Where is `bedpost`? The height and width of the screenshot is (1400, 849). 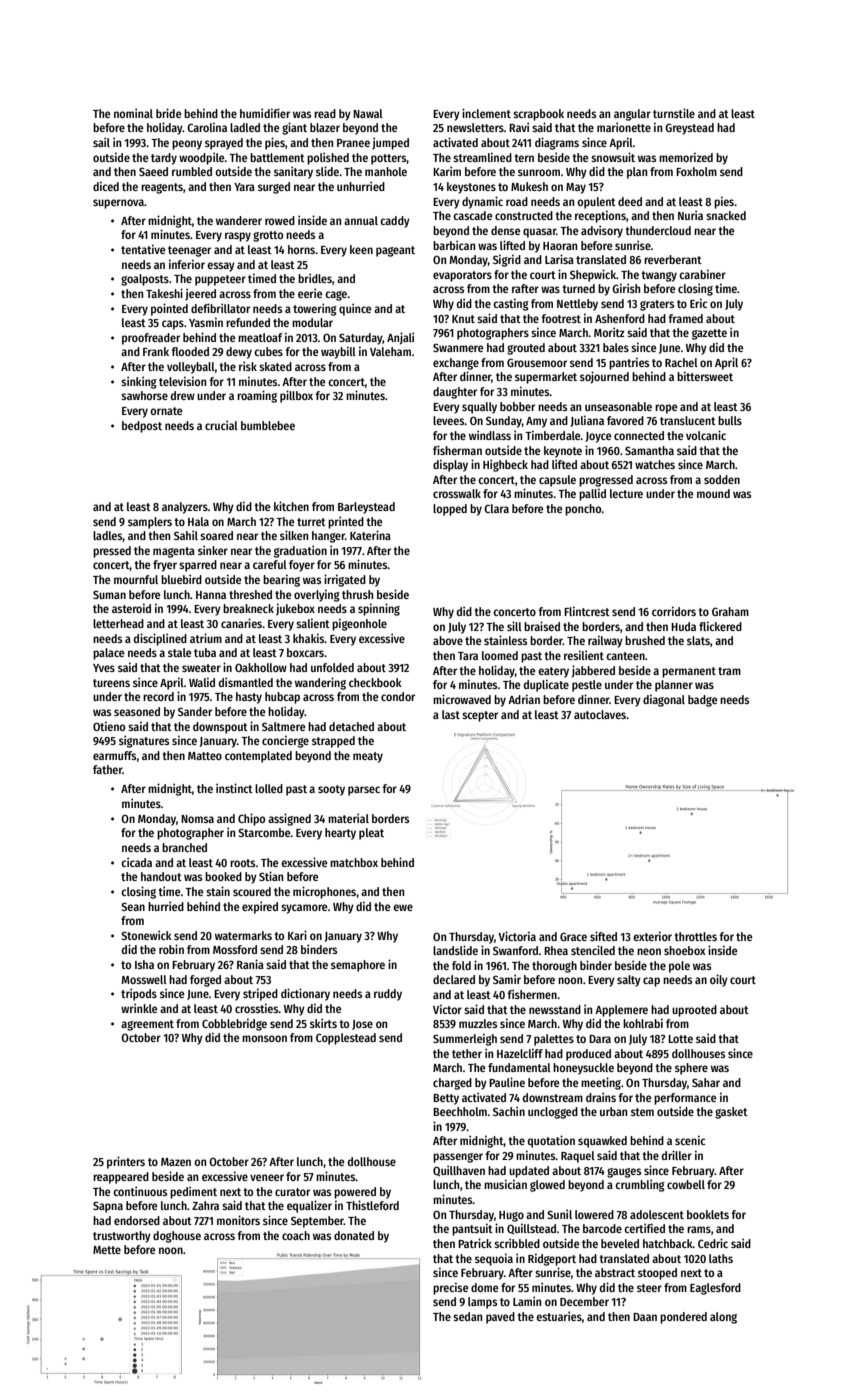 bedpost is located at coordinates (142, 427).
